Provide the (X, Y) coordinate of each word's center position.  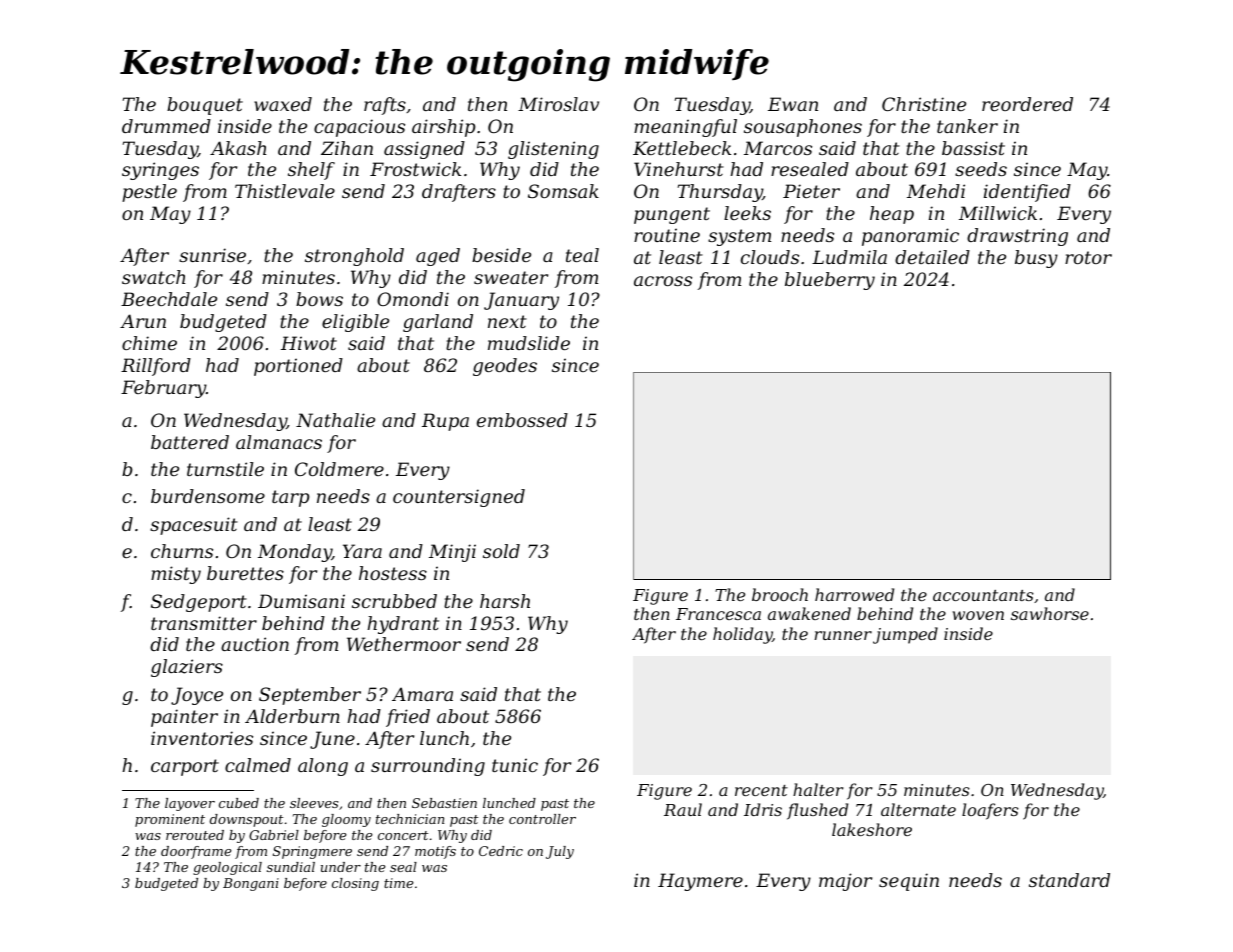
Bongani (251, 884)
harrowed (854, 594)
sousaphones (803, 128)
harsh (505, 601)
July (560, 852)
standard (1069, 880)
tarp (290, 498)
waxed (283, 104)
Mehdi (936, 191)
